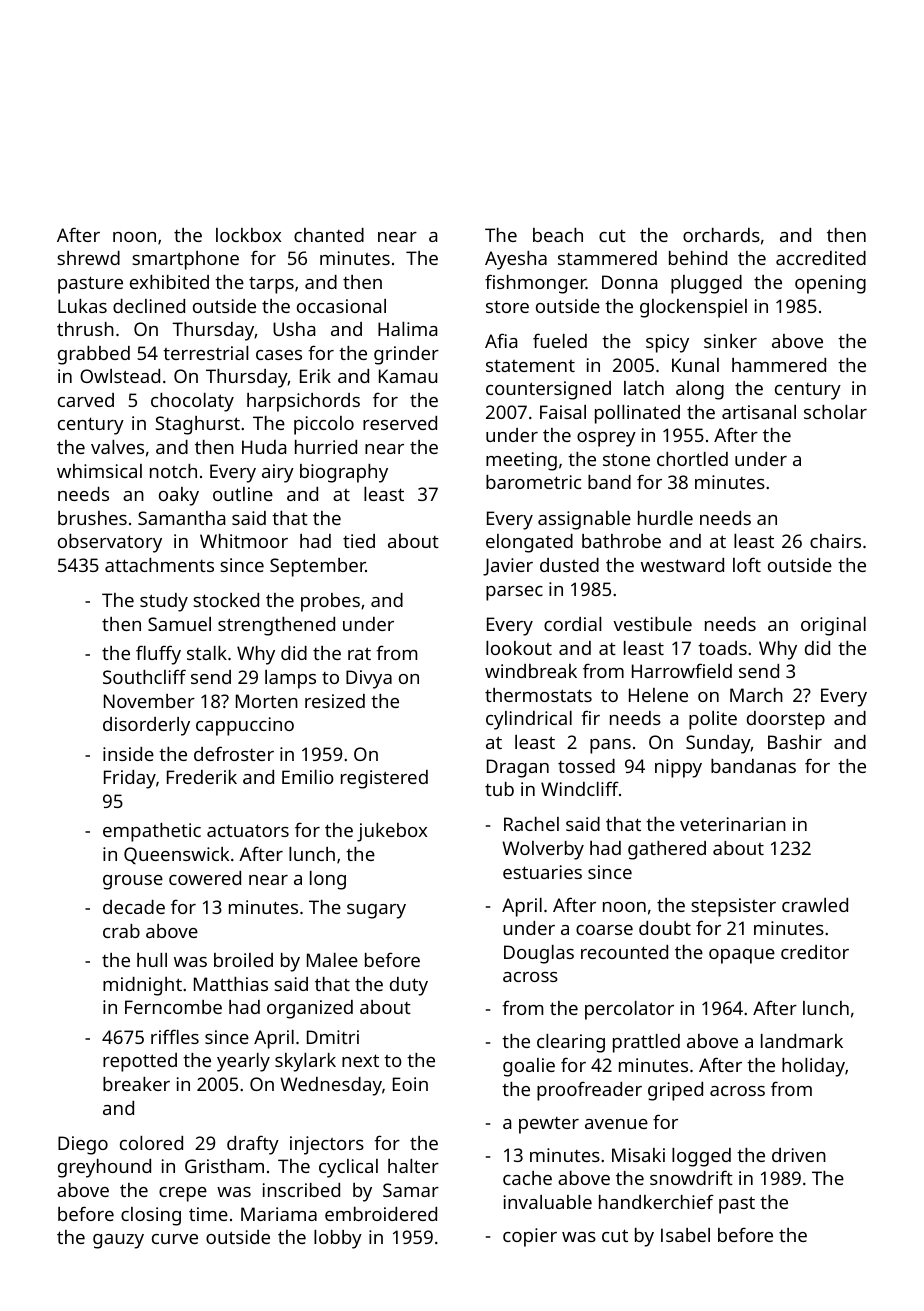  Describe the element at coordinates (94, 355) in the document. I see `grabbed` at that location.
